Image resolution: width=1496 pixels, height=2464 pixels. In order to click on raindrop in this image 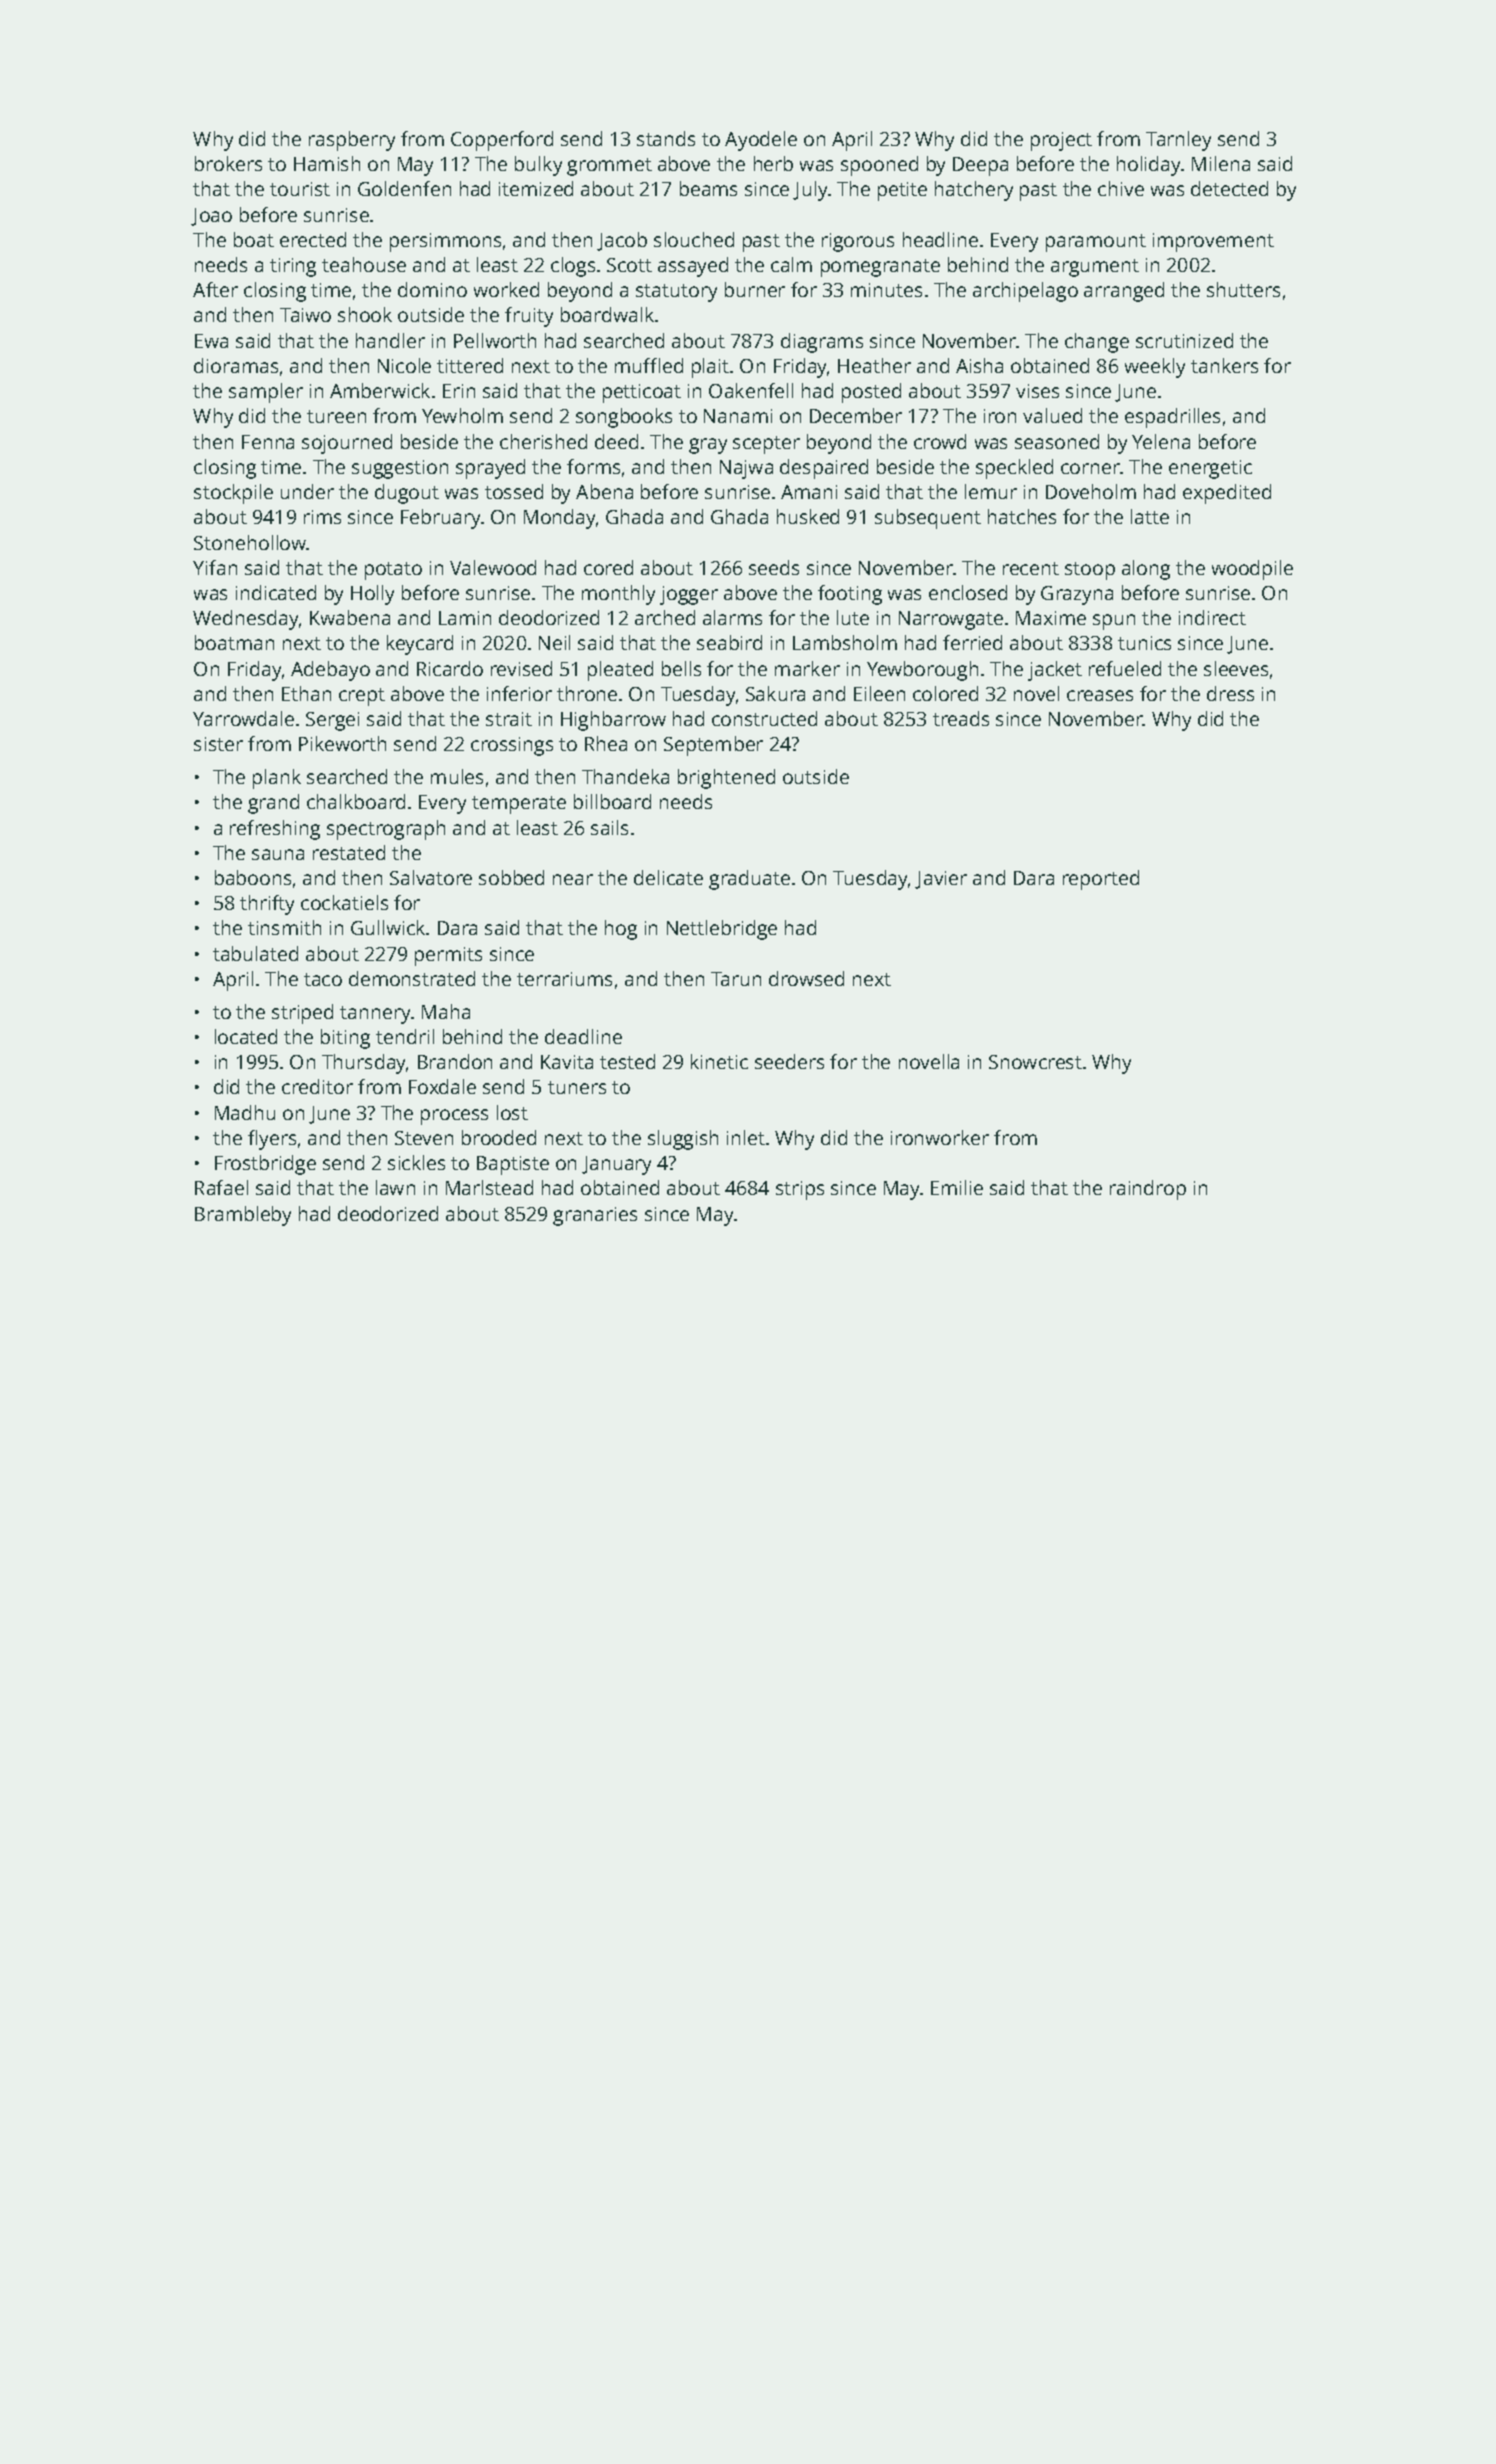, I will do `click(1148, 1190)`.
